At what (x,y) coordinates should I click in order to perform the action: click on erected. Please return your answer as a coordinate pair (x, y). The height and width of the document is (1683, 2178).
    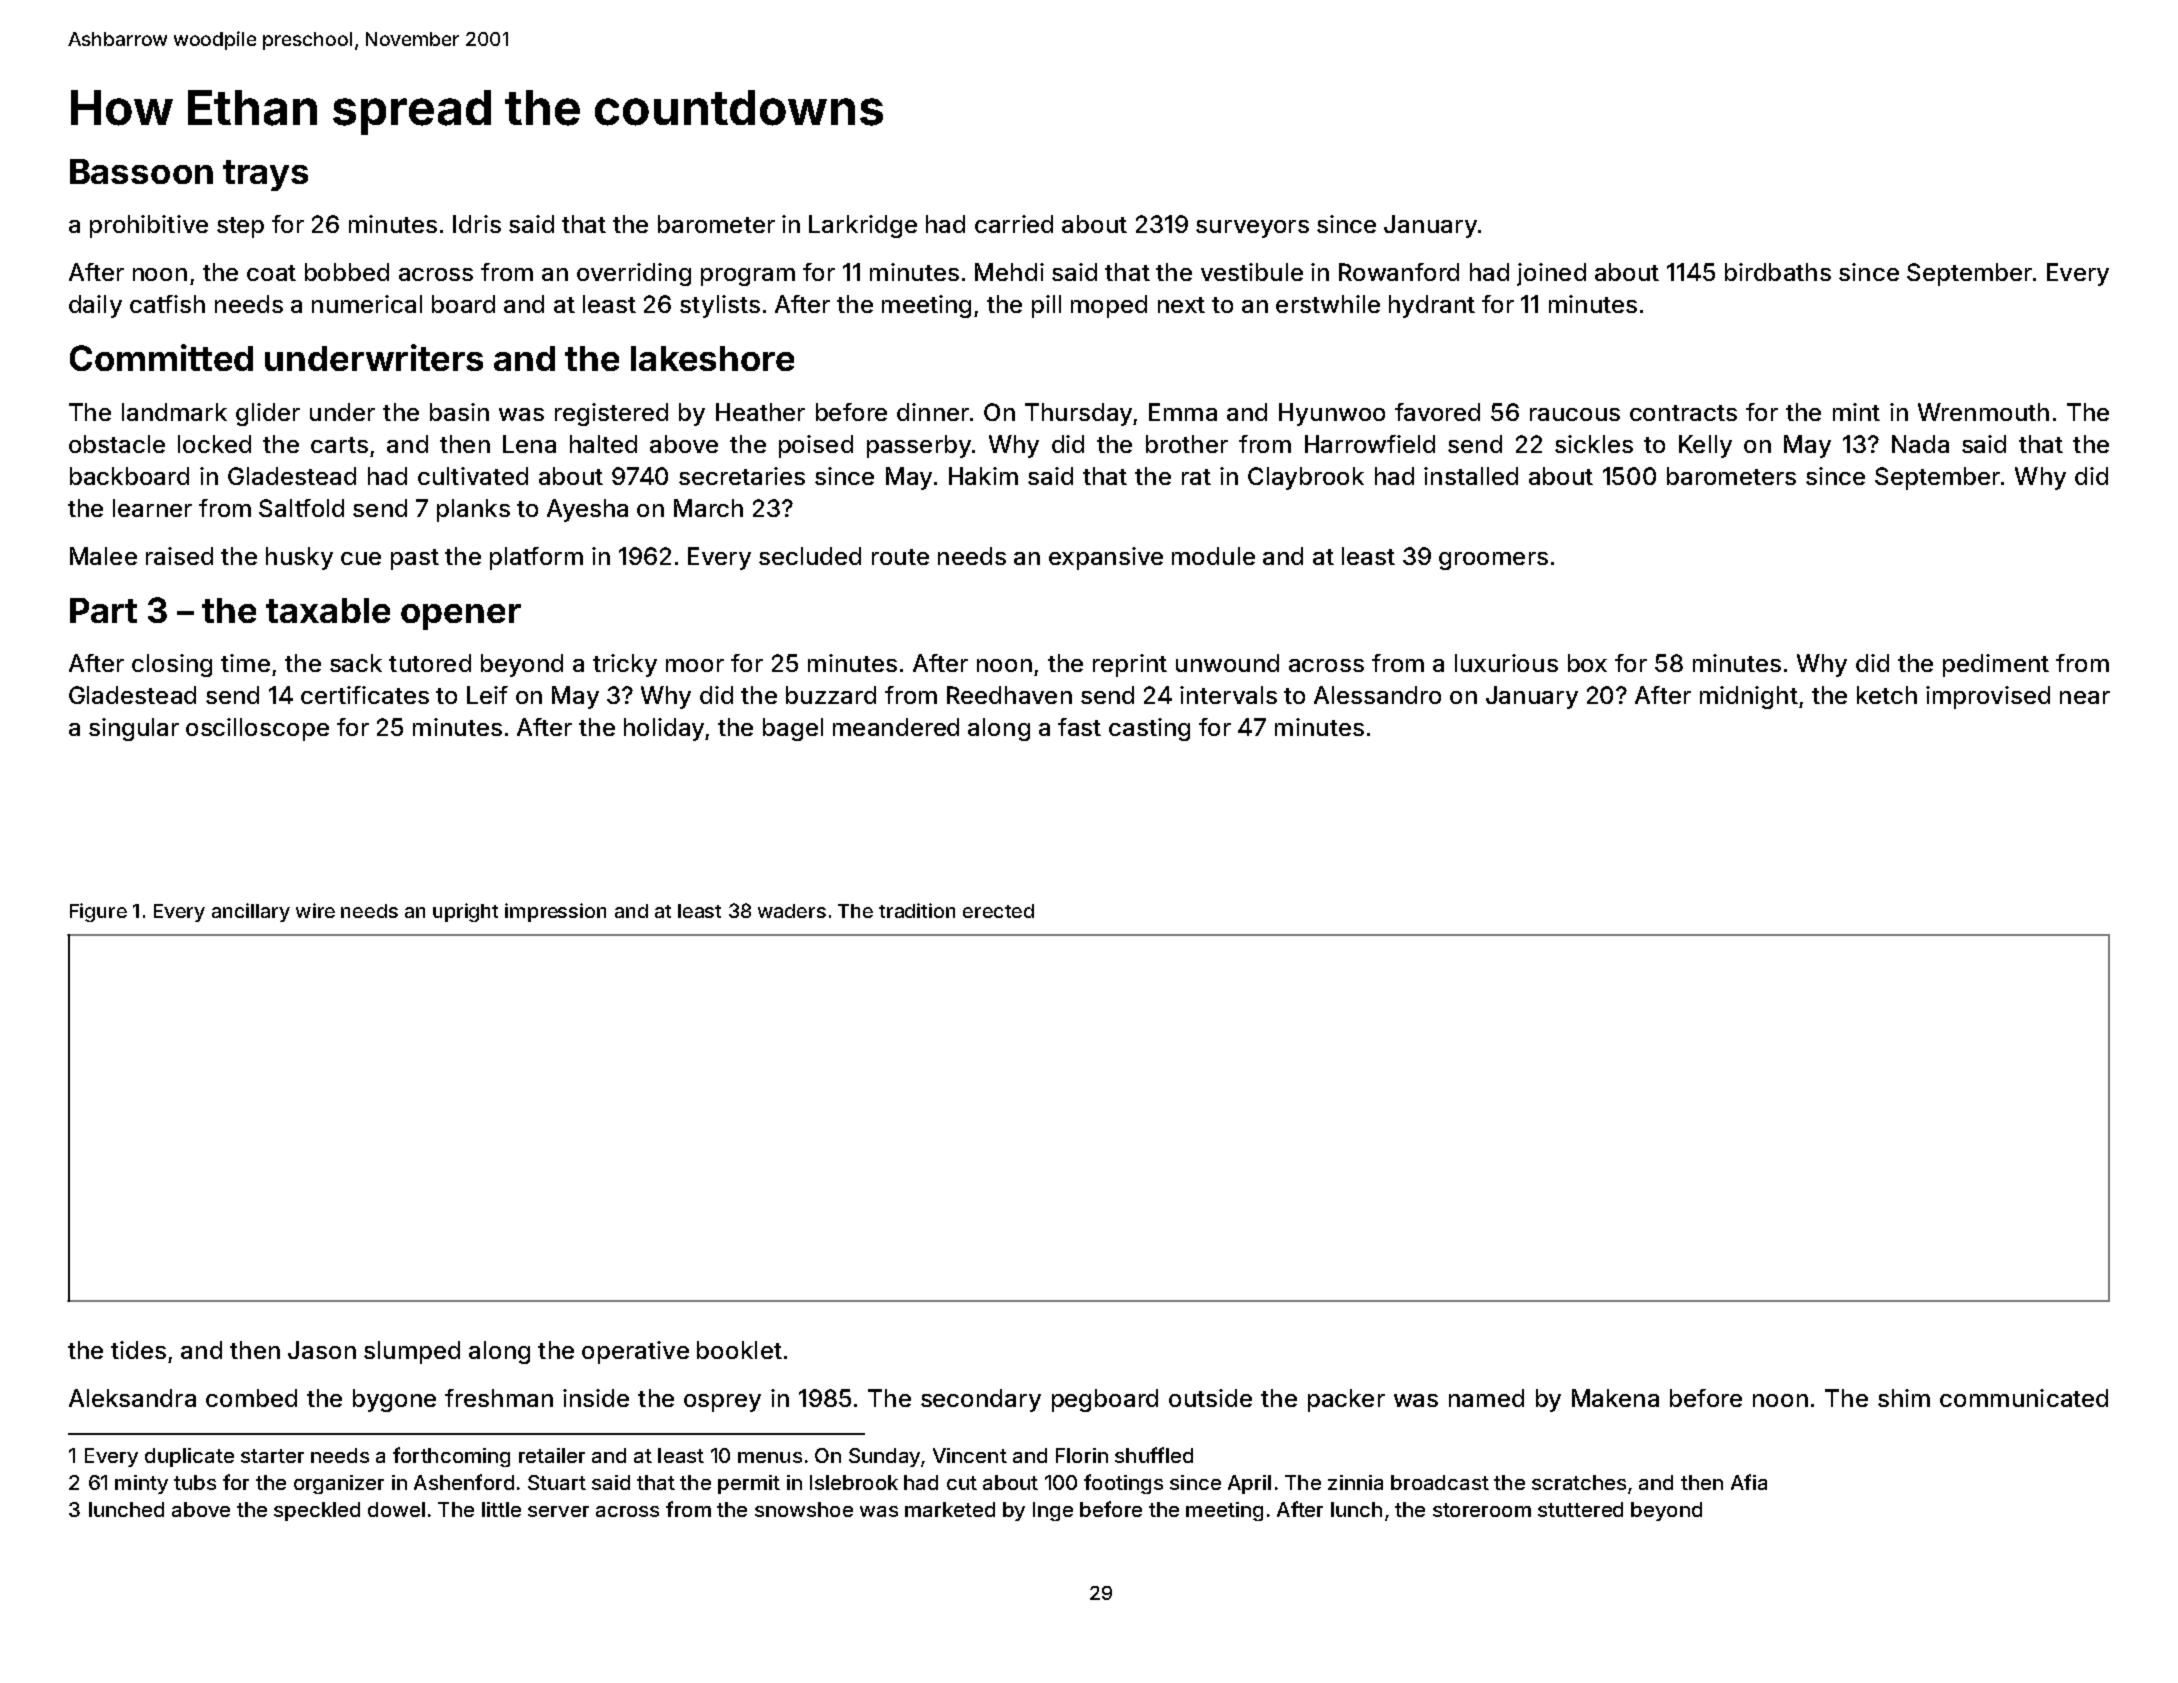
    Looking at the image, I should click on (998, 911).
